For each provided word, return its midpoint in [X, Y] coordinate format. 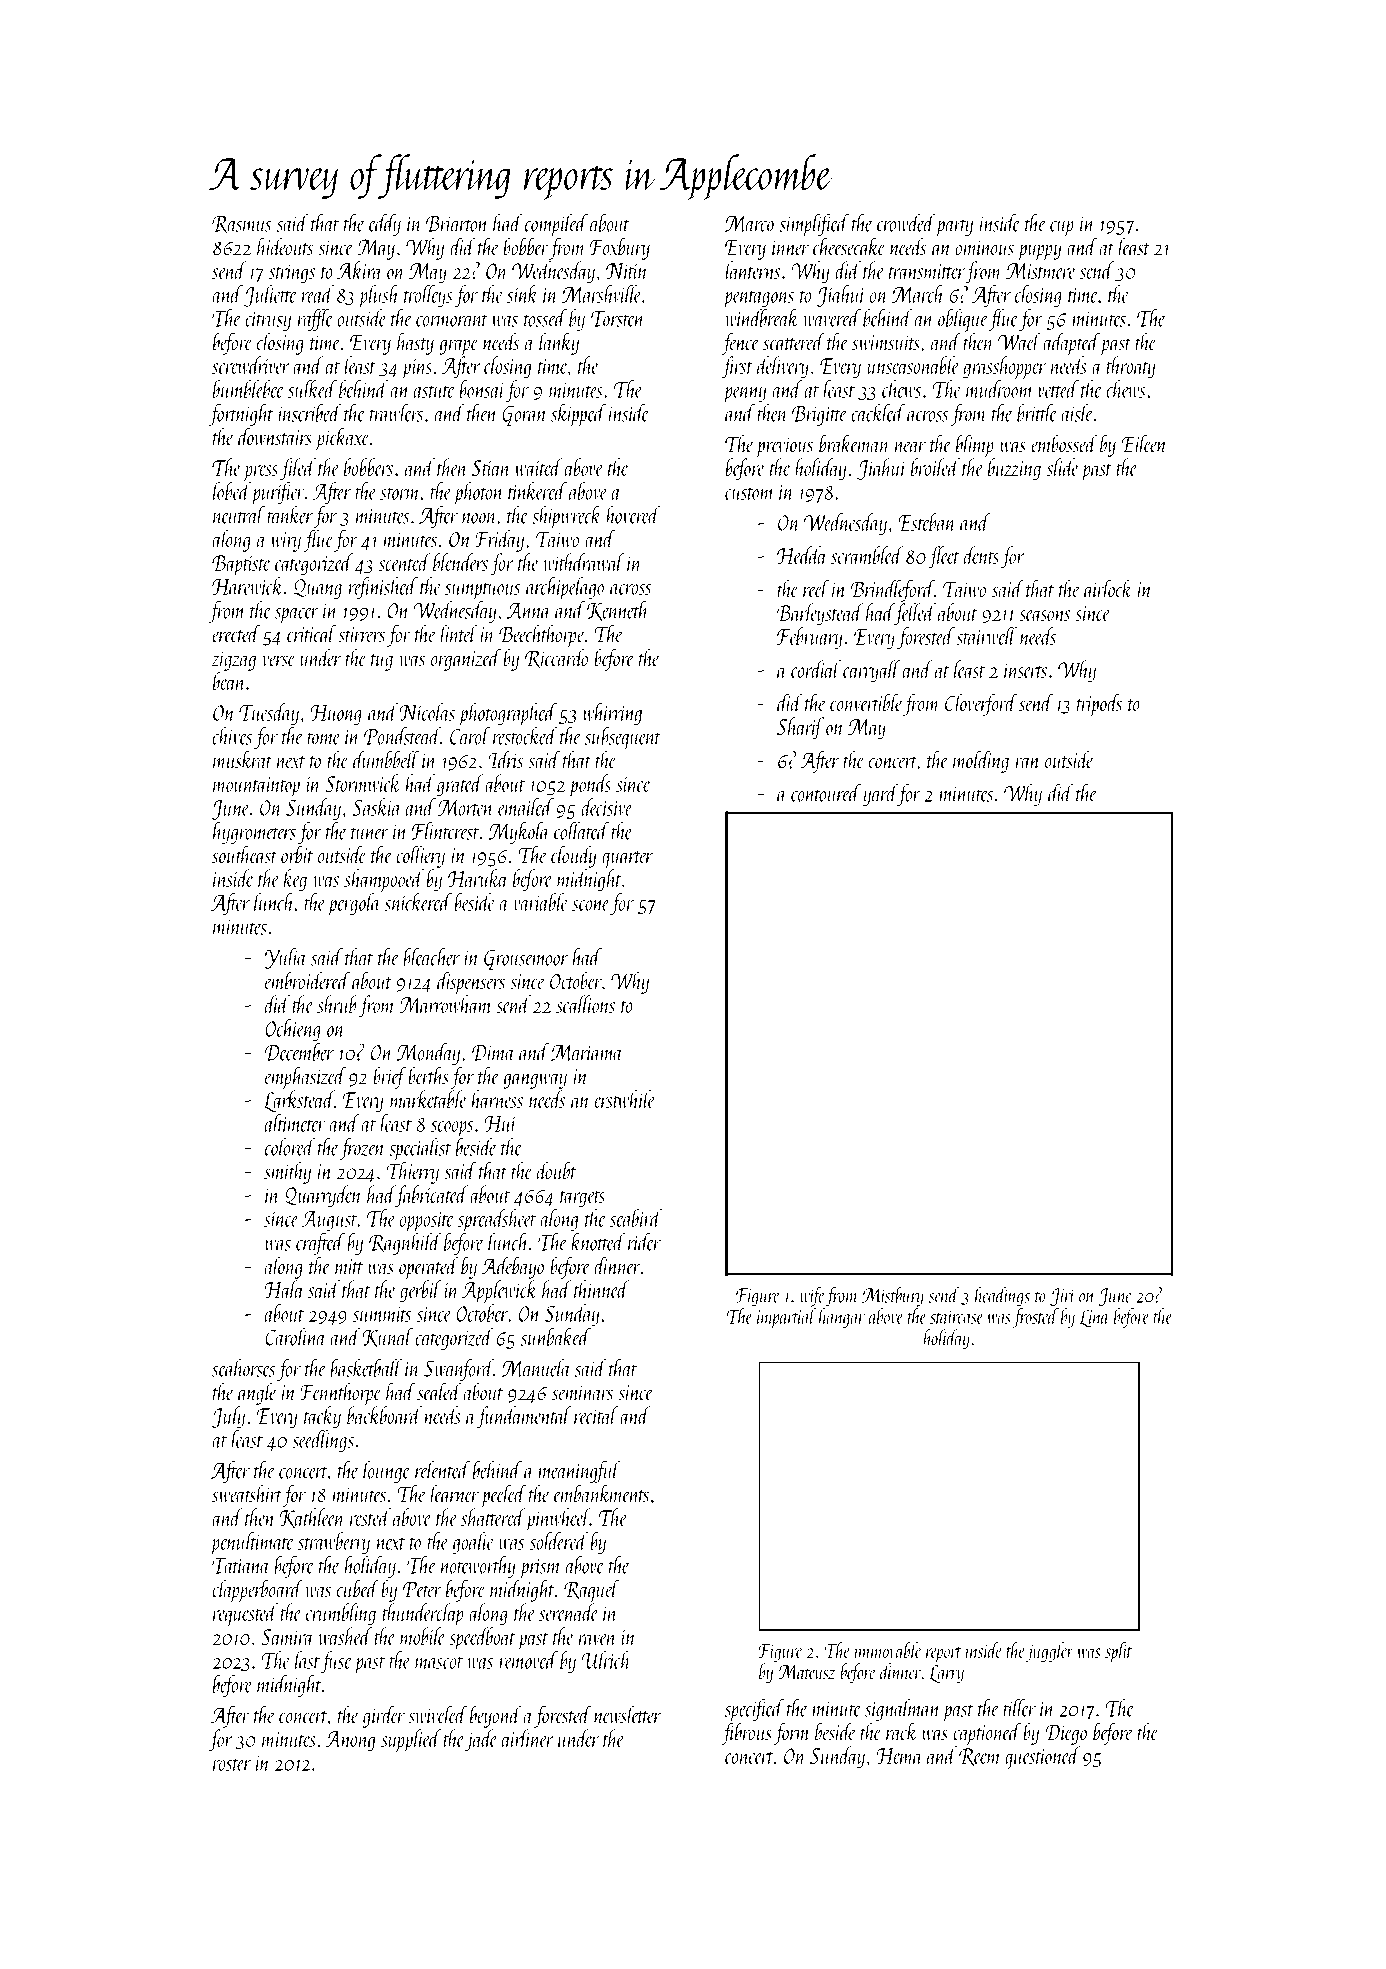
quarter [627, 860]
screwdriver [251, 365]
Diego [1066, 1734]
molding [981, 761]
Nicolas [427, 712]
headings [1002, 1296]
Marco [749, 224]
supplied [411, 1740]
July [228, 1417]
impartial [786, 1318]
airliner [528, 1738]
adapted [1071, 344]
